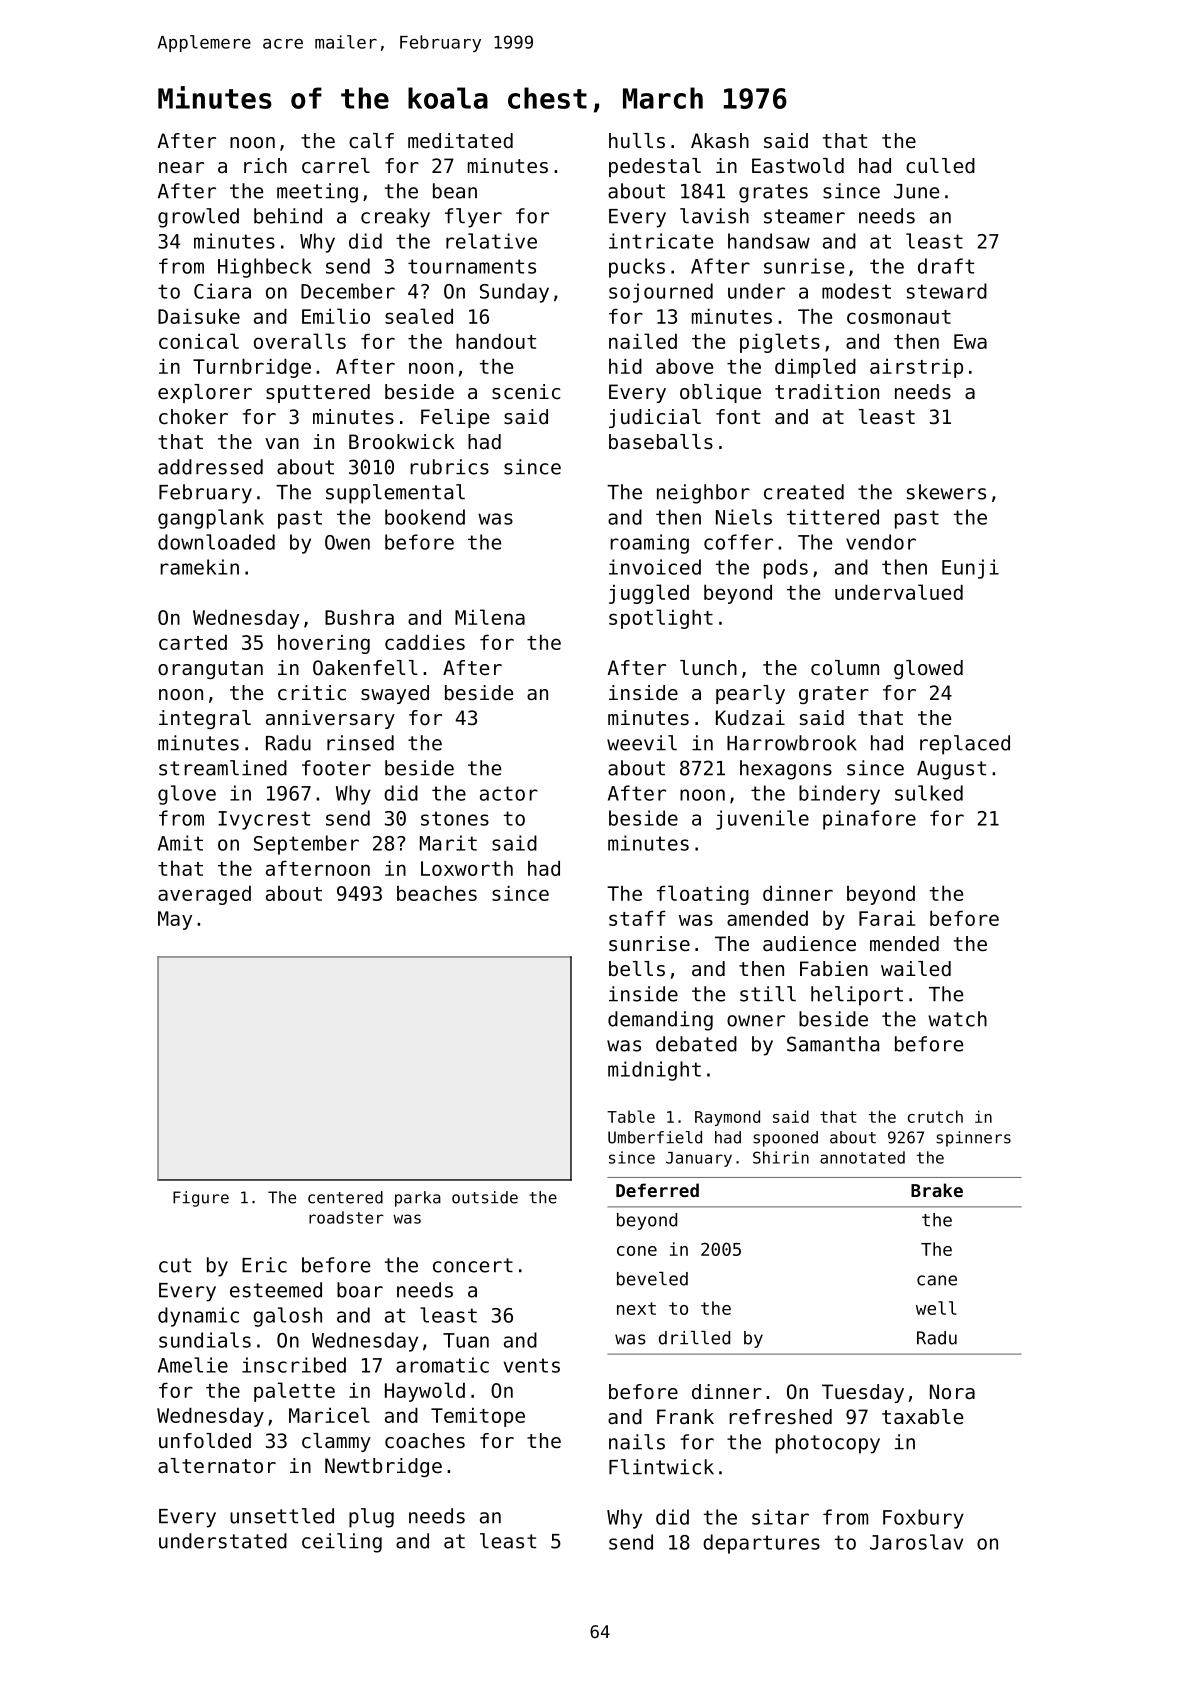  I want to click on Table, so click(631, 1116).
